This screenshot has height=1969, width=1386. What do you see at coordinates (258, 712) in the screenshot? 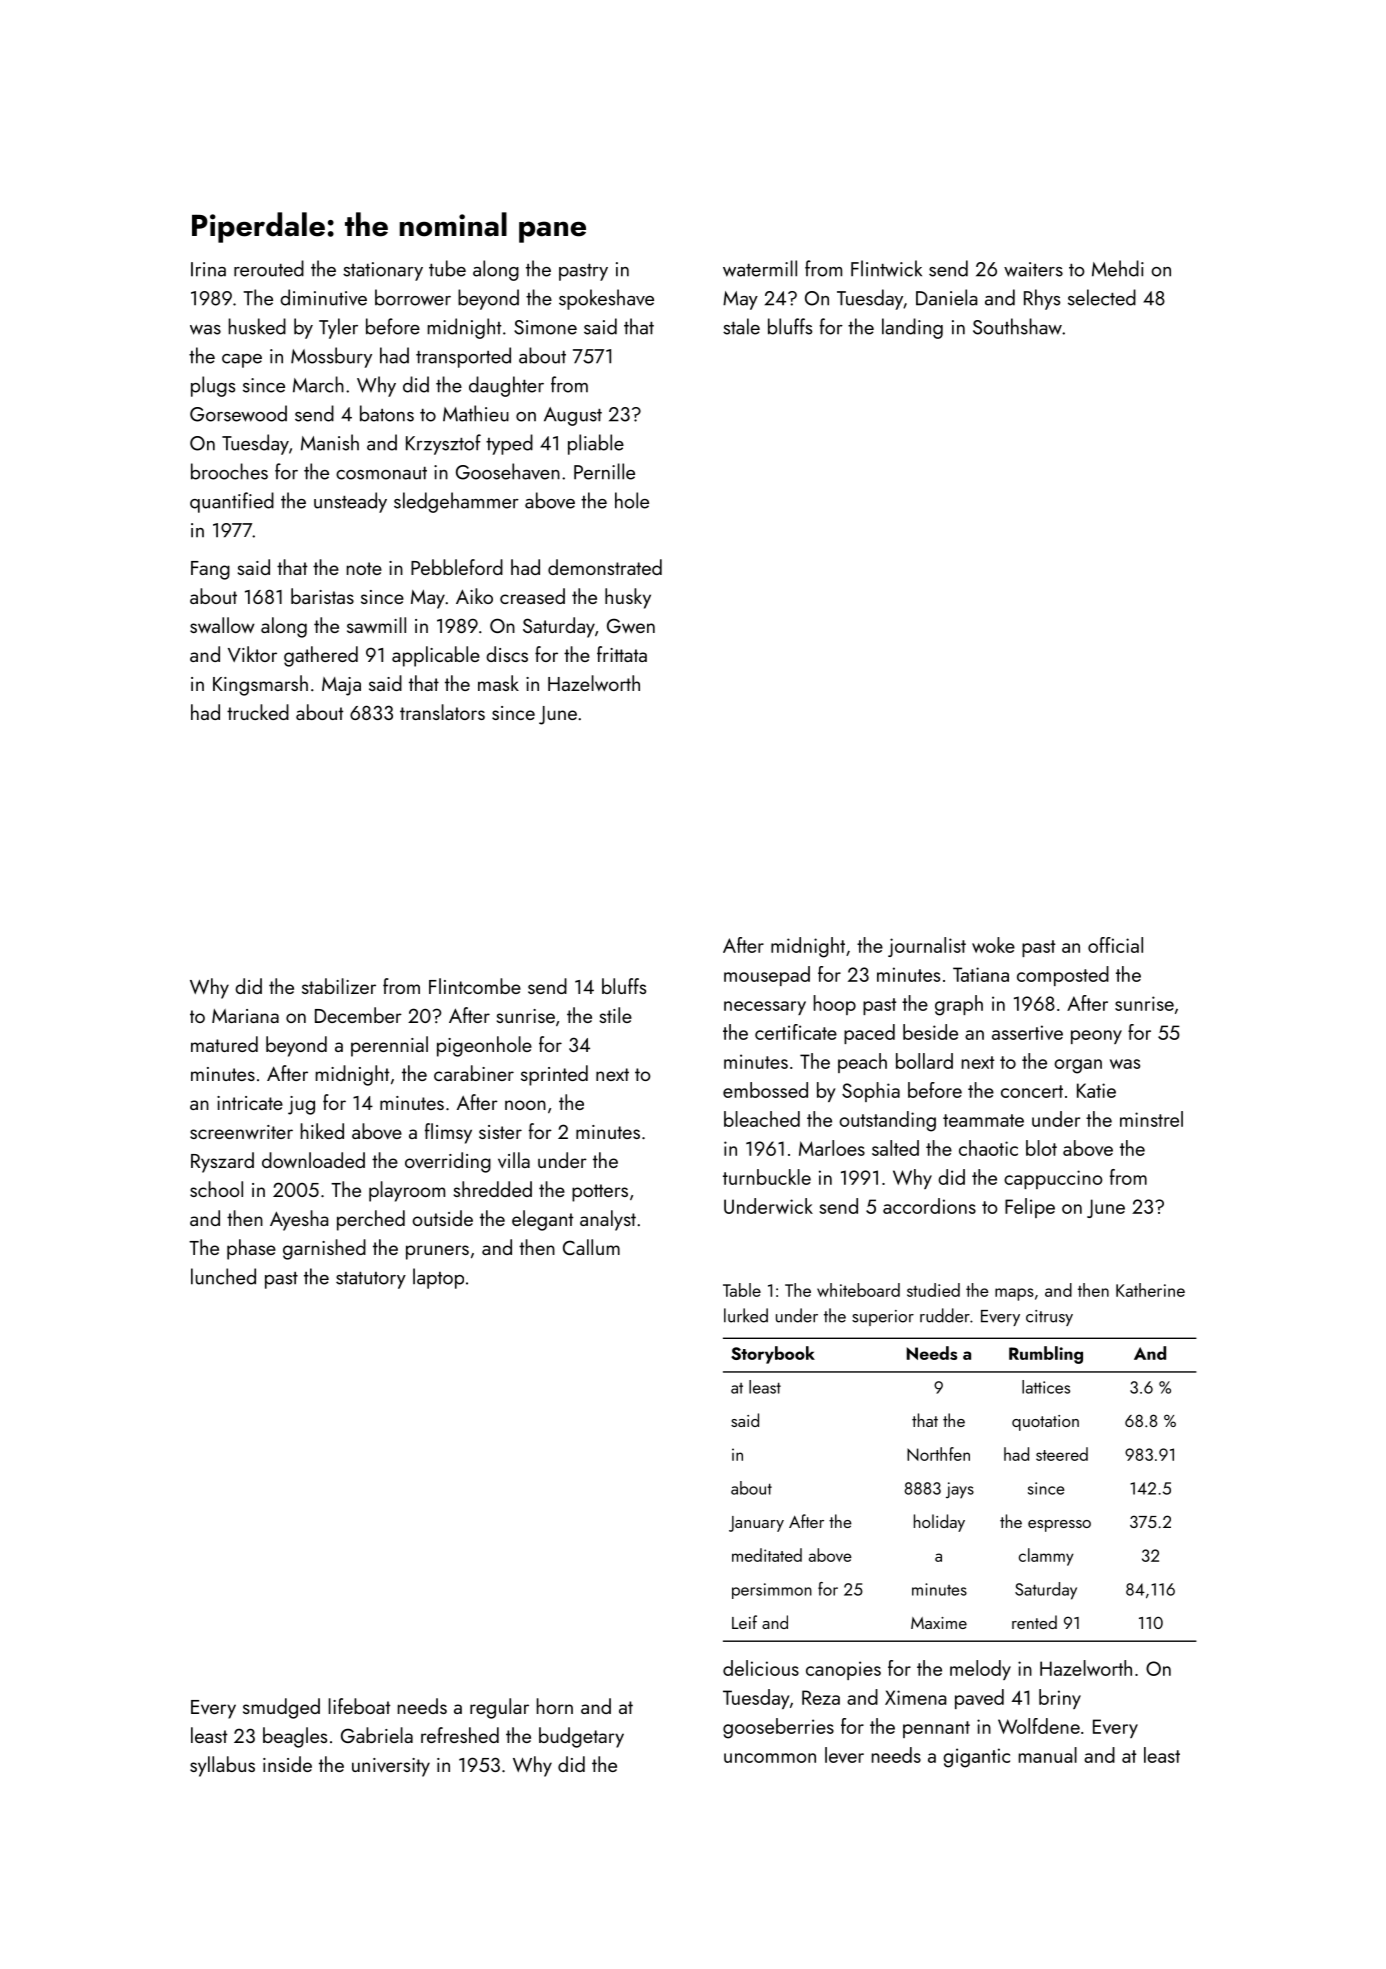
I see `trucked` at bounding box center [258, 712].
